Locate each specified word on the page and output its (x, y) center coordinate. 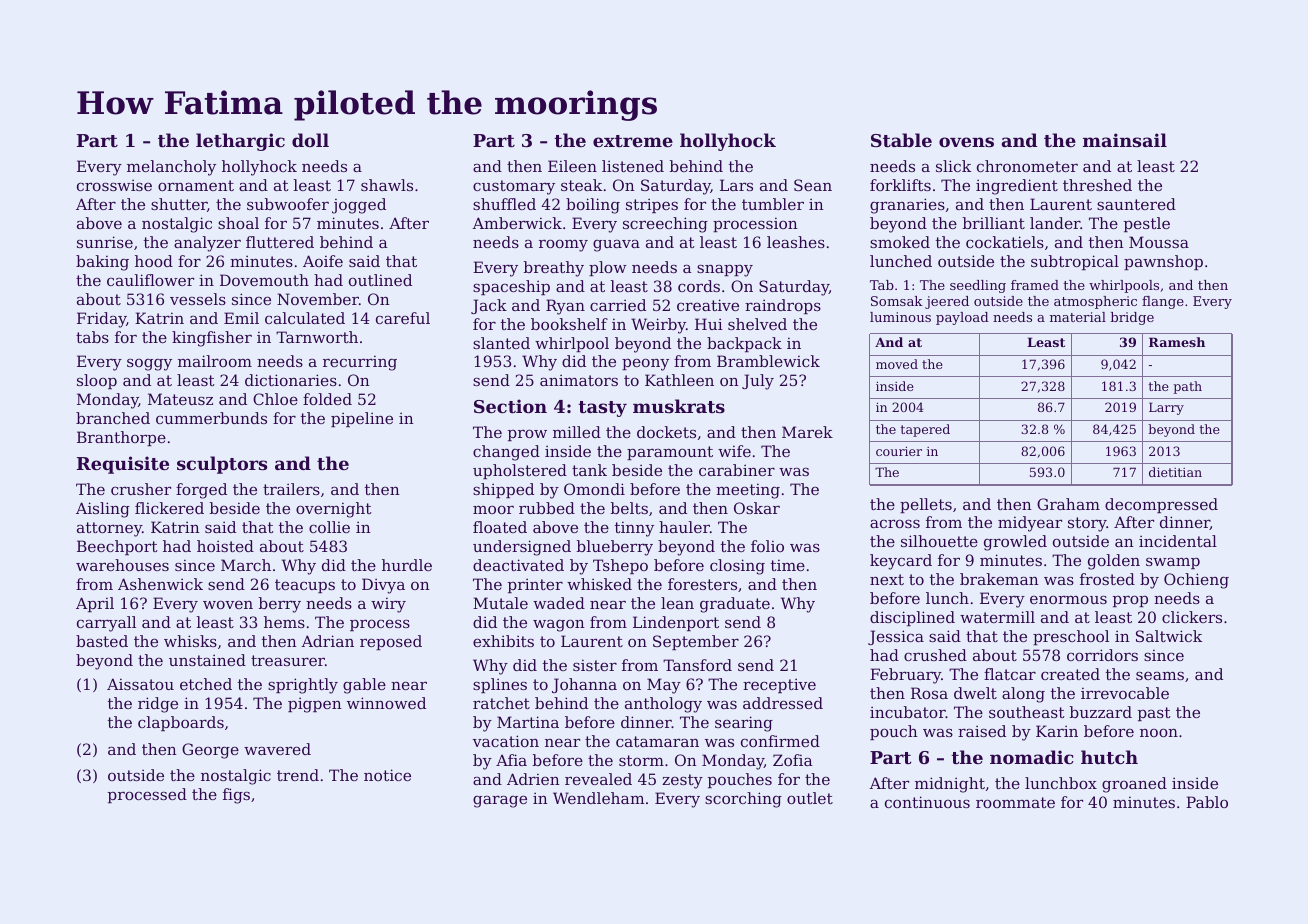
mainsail (1125, 140)
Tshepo (620, 566)
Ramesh (1177, 342)
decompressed (1161, 505)
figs (236, 796)
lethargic (240, 142)
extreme (633, 141)
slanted (501, 343)
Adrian (327, 641)
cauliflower (150, 280)
